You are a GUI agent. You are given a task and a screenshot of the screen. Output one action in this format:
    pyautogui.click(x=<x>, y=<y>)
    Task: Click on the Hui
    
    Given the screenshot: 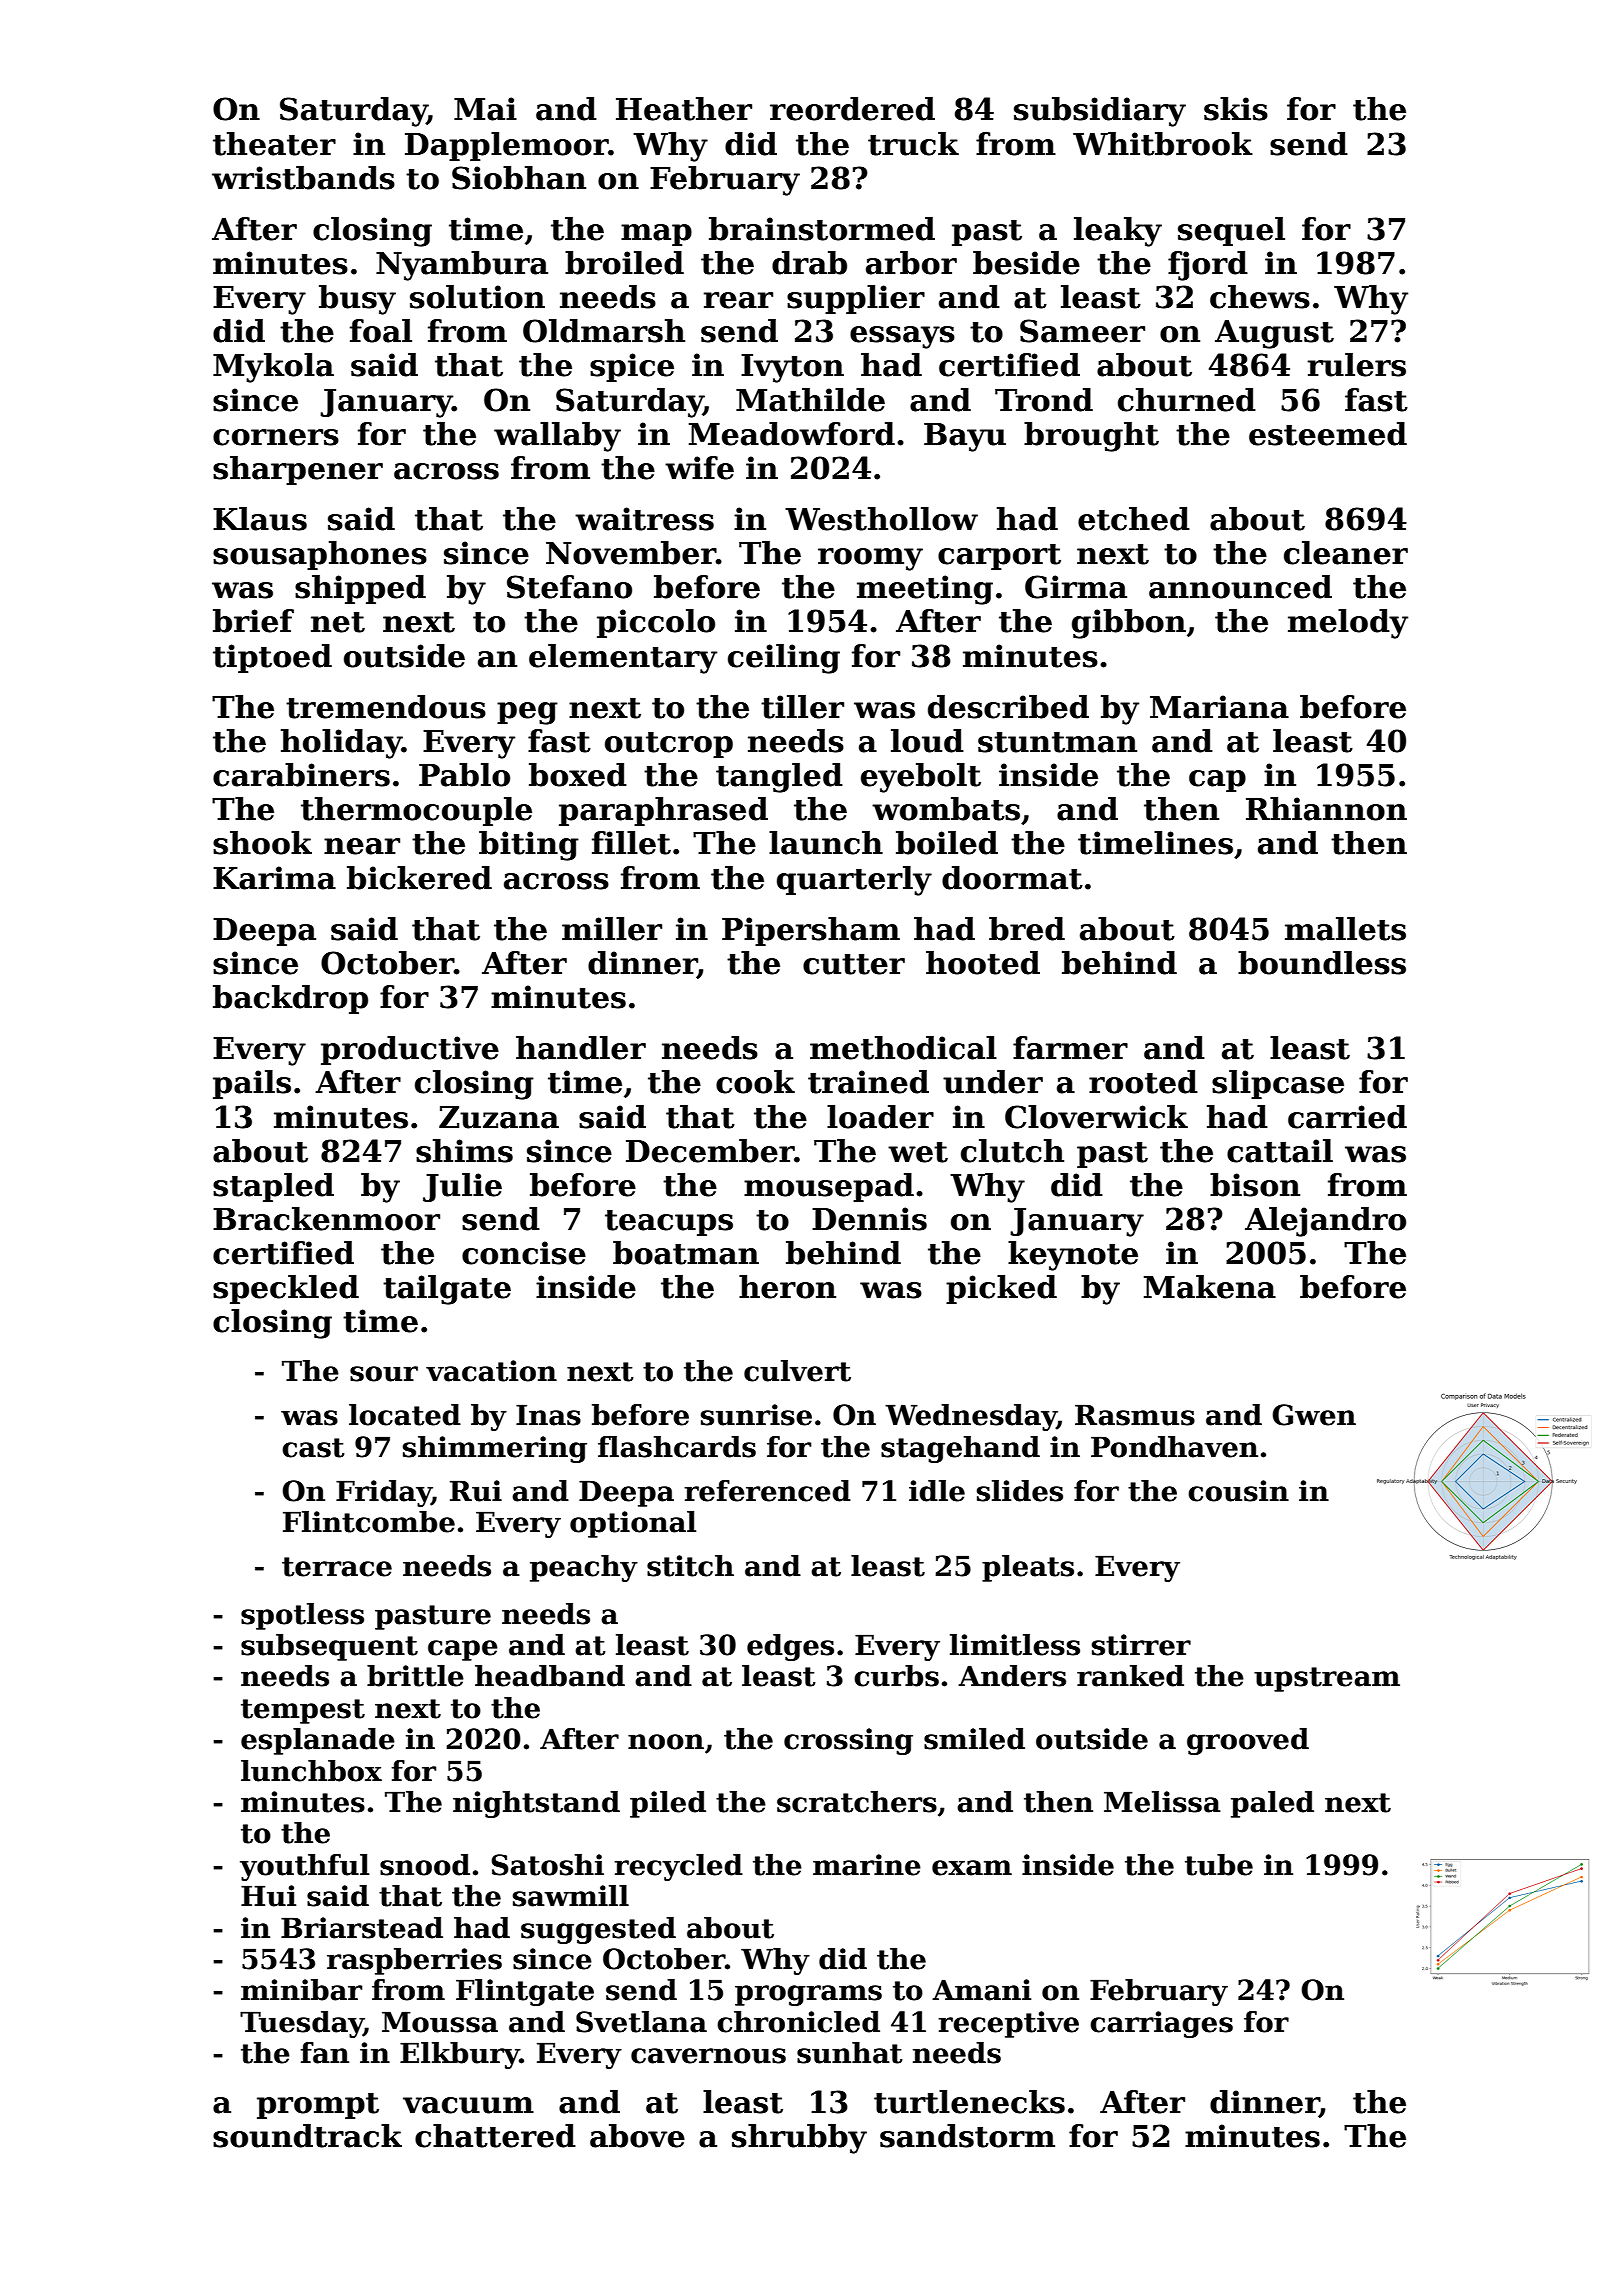 What is the action you would take?
    pyautogui.click(x=268, y=1896)
